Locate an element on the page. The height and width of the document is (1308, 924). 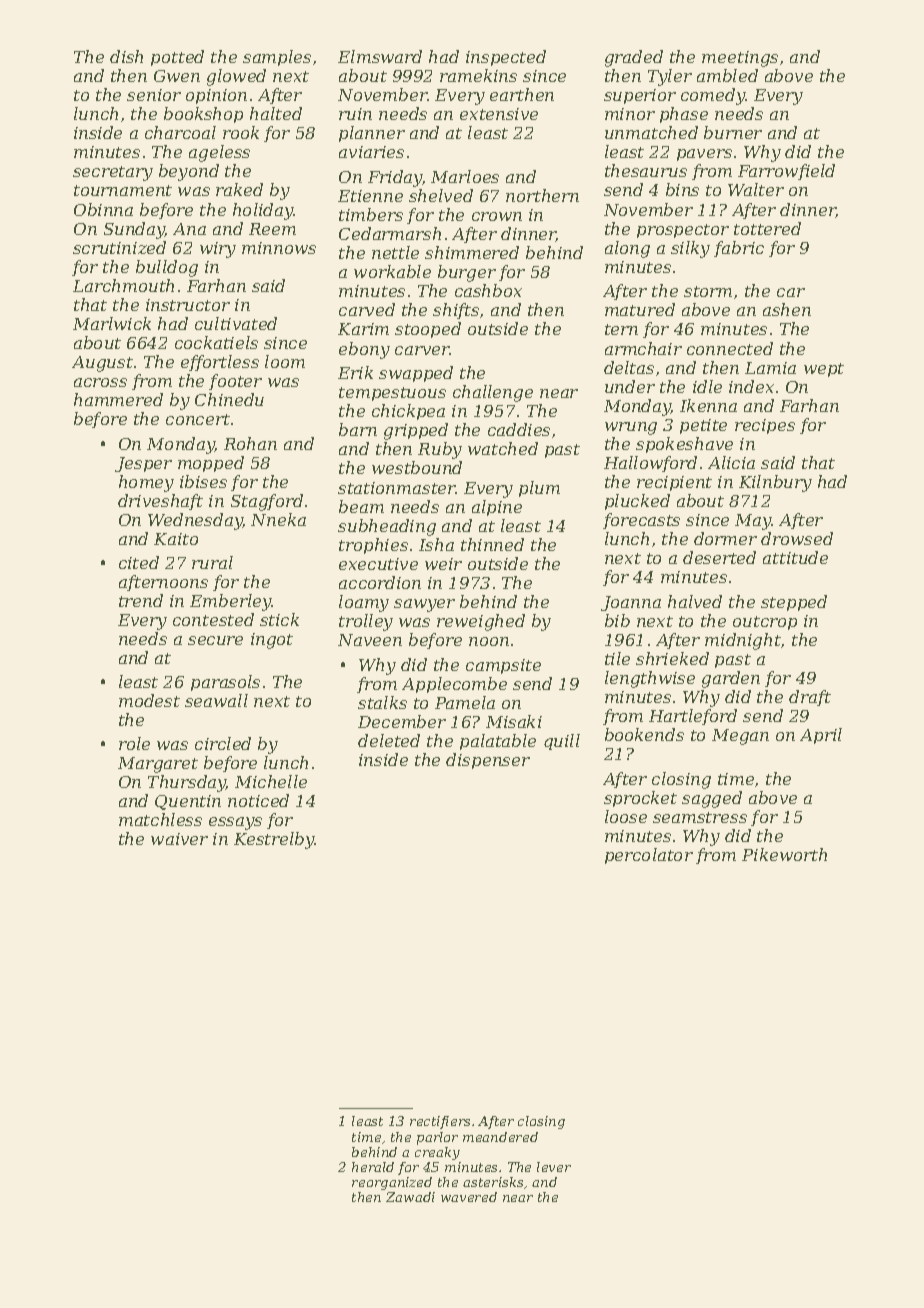
bib is located at coordinates (617, 620).
